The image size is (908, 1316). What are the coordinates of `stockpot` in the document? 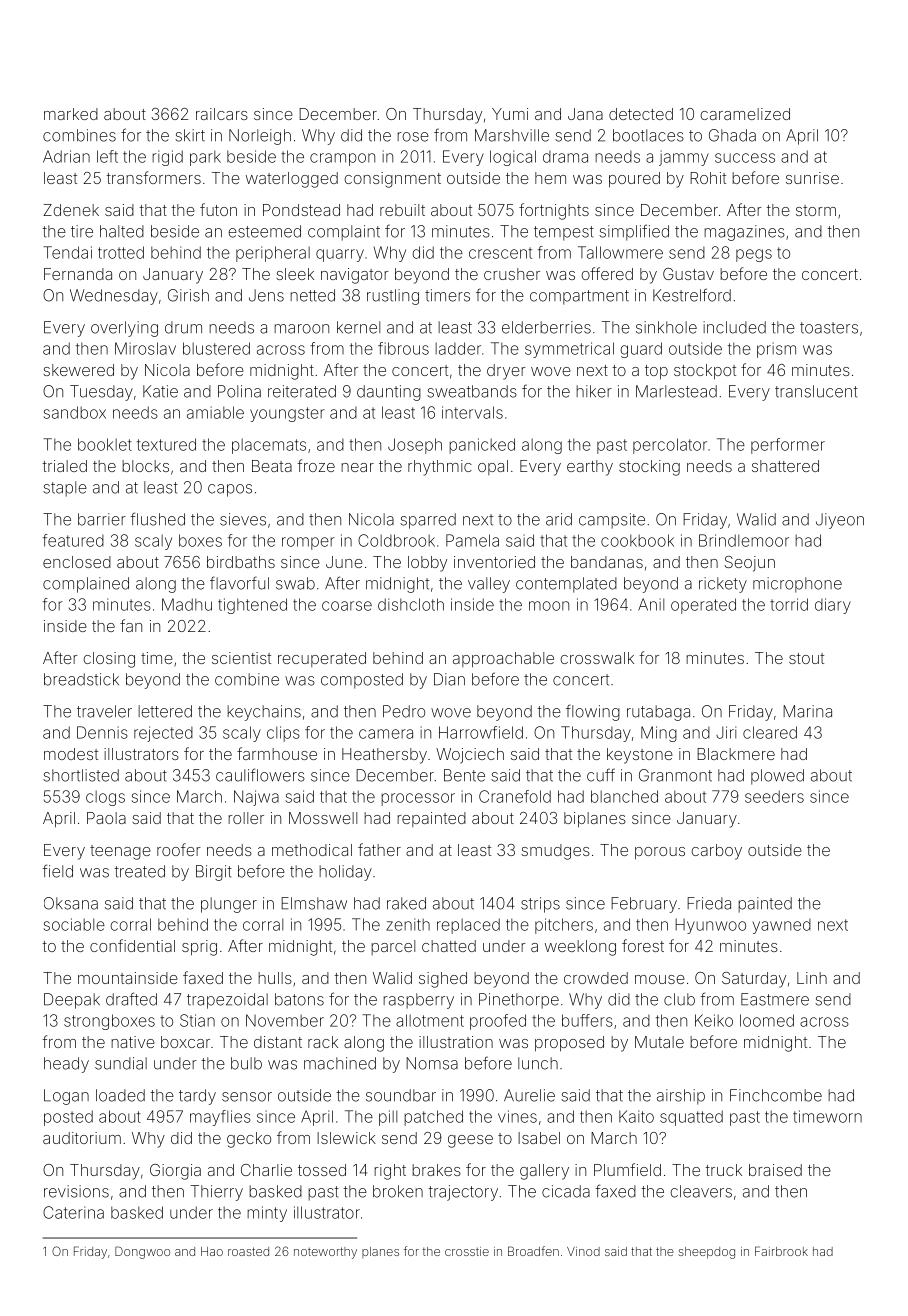 It's located at (705, 372).
